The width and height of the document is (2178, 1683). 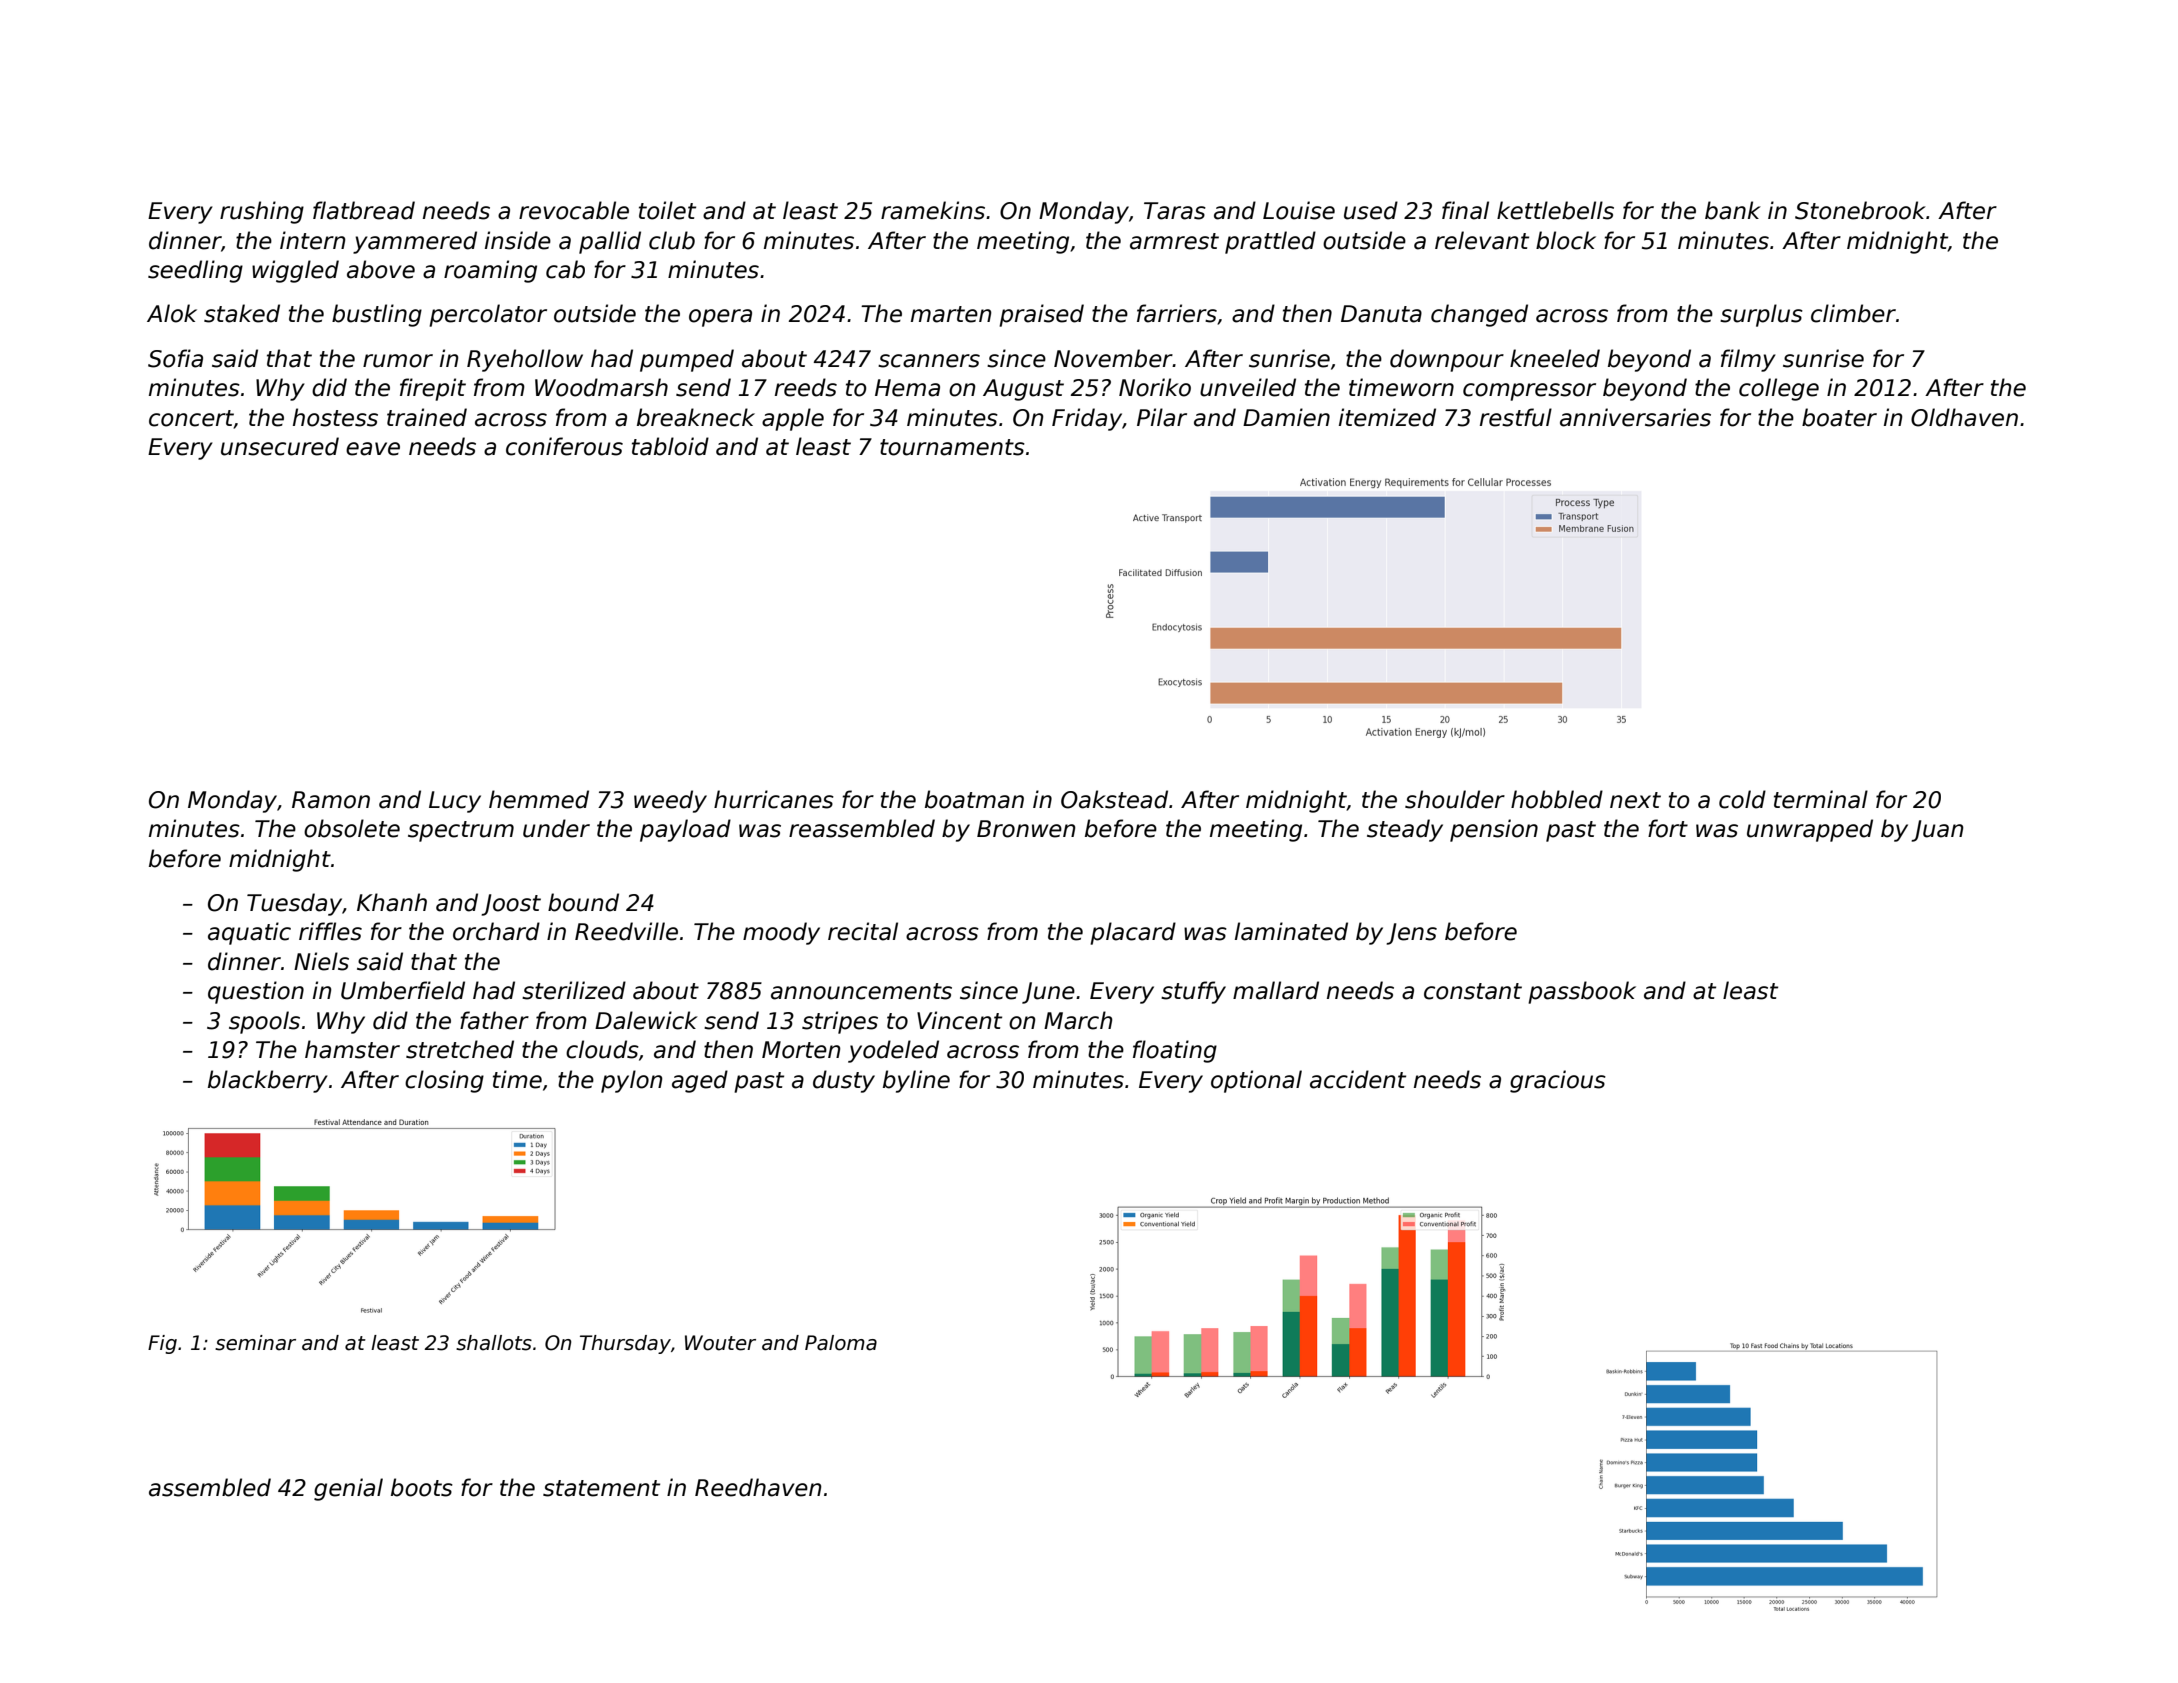 I want to click on Paloma, so click(x=841, y=1343).
